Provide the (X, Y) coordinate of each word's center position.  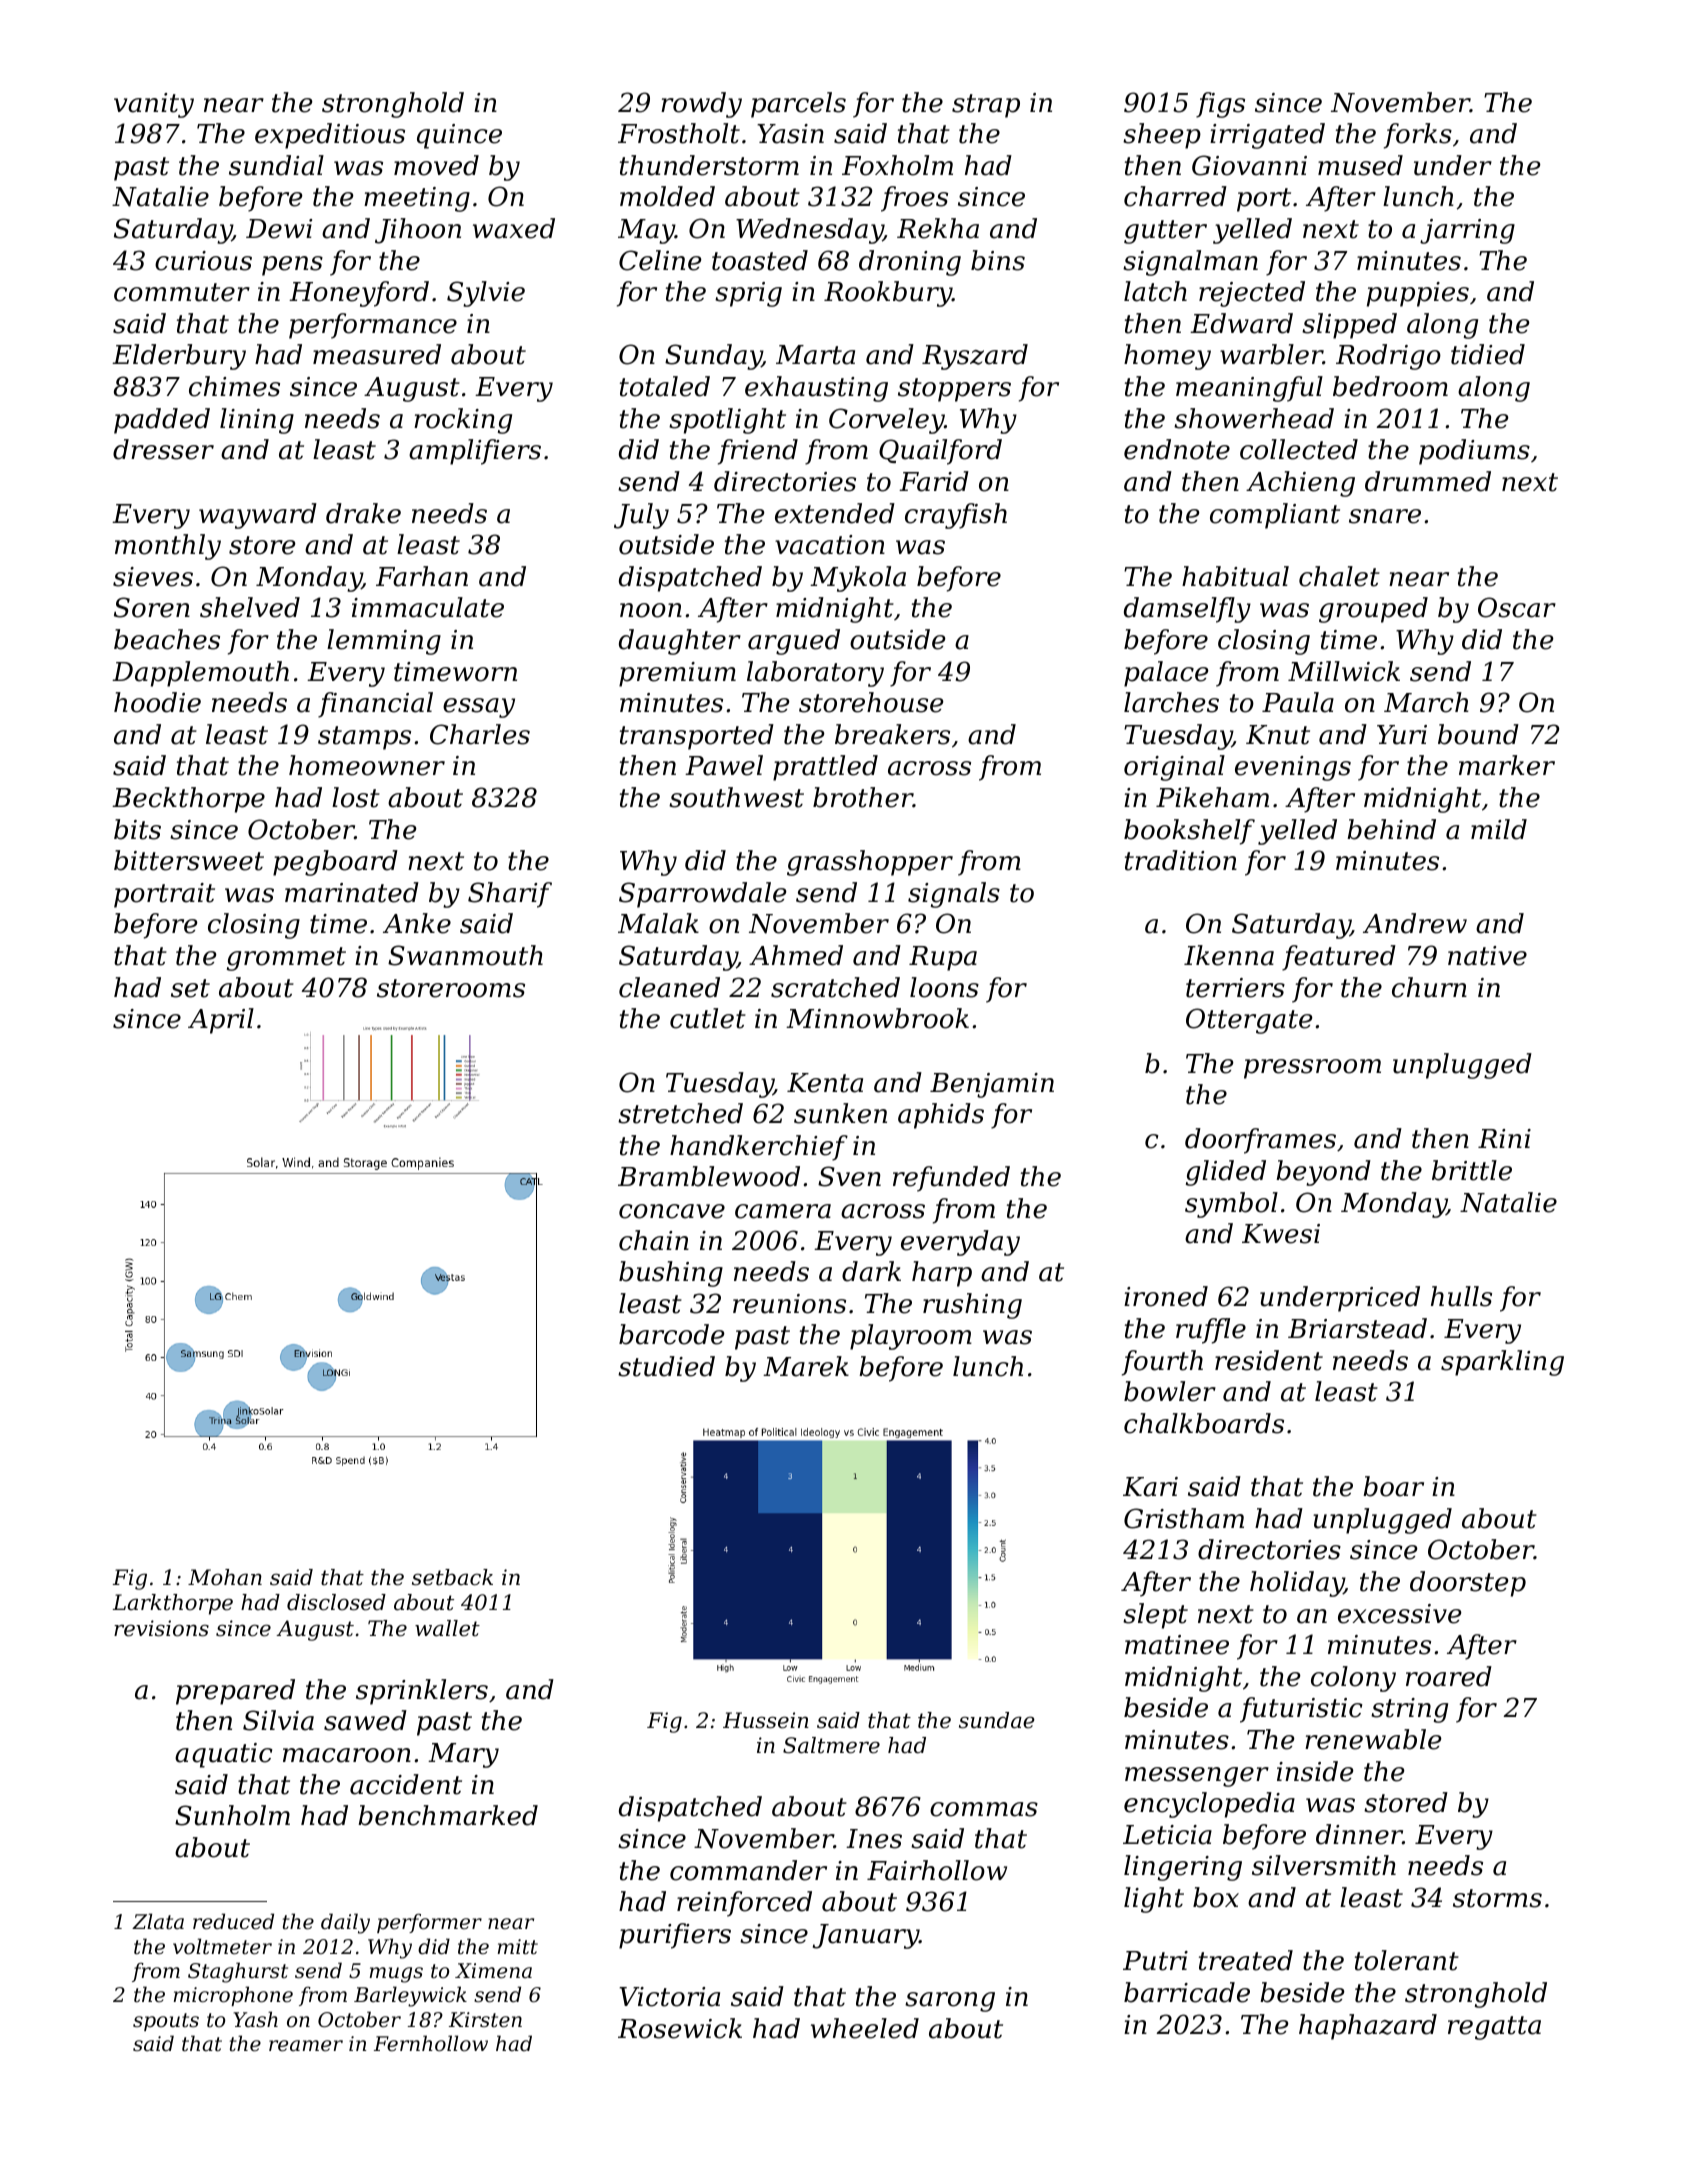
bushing (671, 1274)
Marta (815, 355)
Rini (1504, 1138)
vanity (154, 105)
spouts (166, 2022)
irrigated (1267, 136)
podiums (1474, 452)
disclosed (336, 1602)
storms (1497, 1898)
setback (452, 1577)
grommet (286, 959)
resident (1269, 1360)
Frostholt (679, 133)
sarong (950, 2002)
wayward (258, 516)
